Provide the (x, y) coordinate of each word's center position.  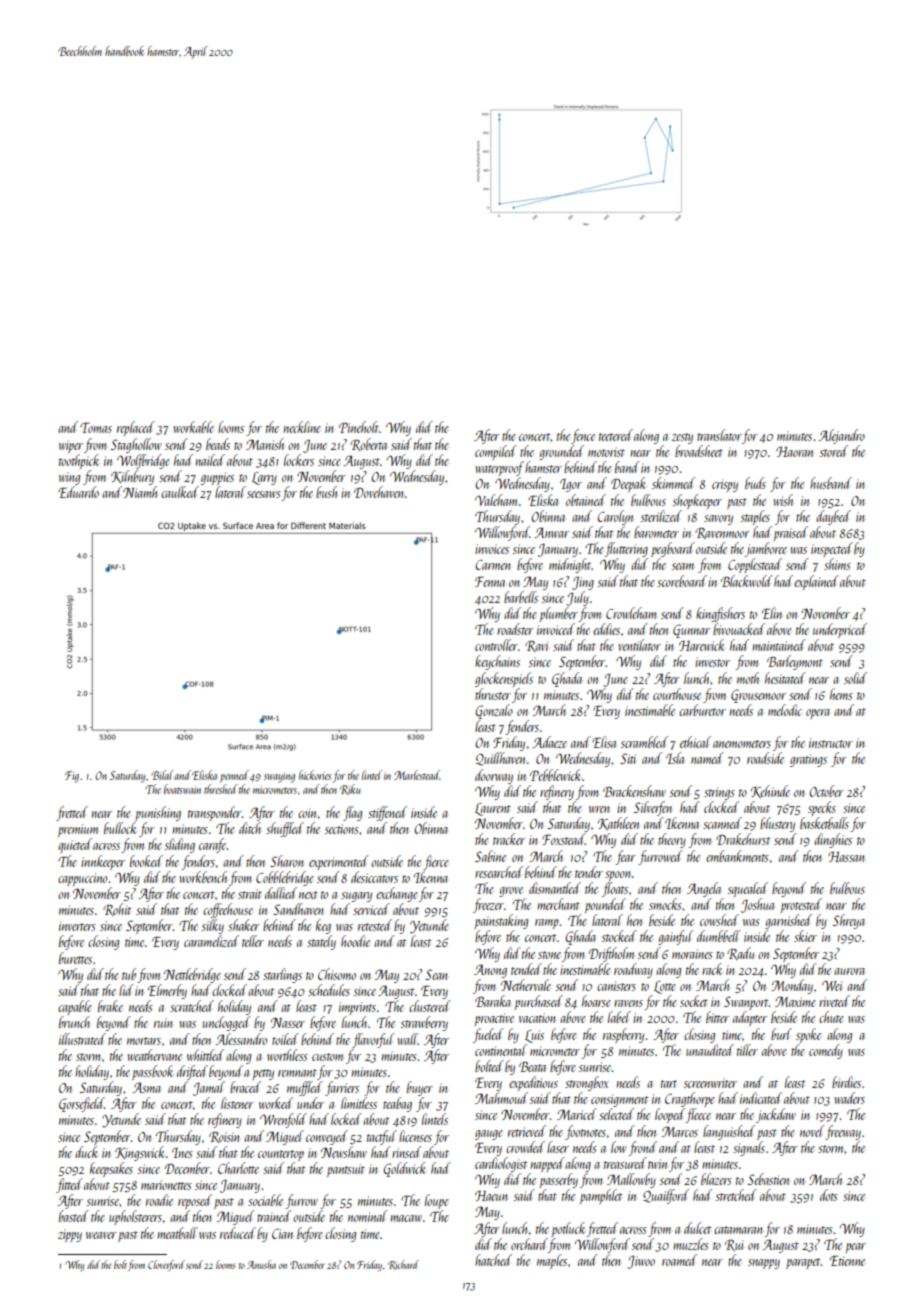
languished (729, 1132)
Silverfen (653, 808)
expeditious (533, 1083)
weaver (101, 1235)
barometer (656, 532)
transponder (215, 813)
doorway (494, 776)
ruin (163, 1023)
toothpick (79, 461)
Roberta (368, 444)
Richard (403, 1265)
